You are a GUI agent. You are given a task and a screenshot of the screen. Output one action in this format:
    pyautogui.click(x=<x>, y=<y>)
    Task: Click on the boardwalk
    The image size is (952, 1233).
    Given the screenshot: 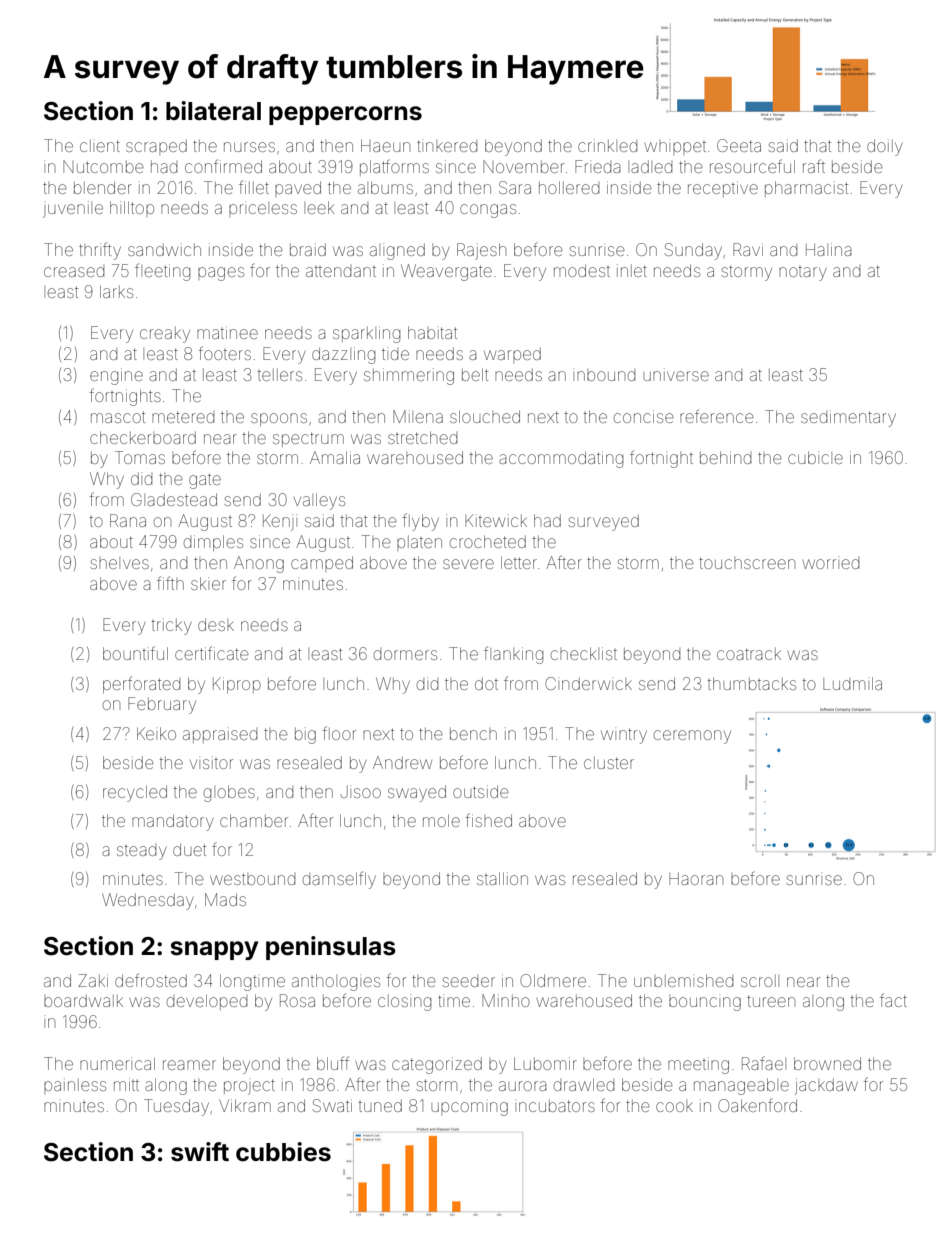 What is the action you would take?
    pyautogui.click(x=83, y=1000)
